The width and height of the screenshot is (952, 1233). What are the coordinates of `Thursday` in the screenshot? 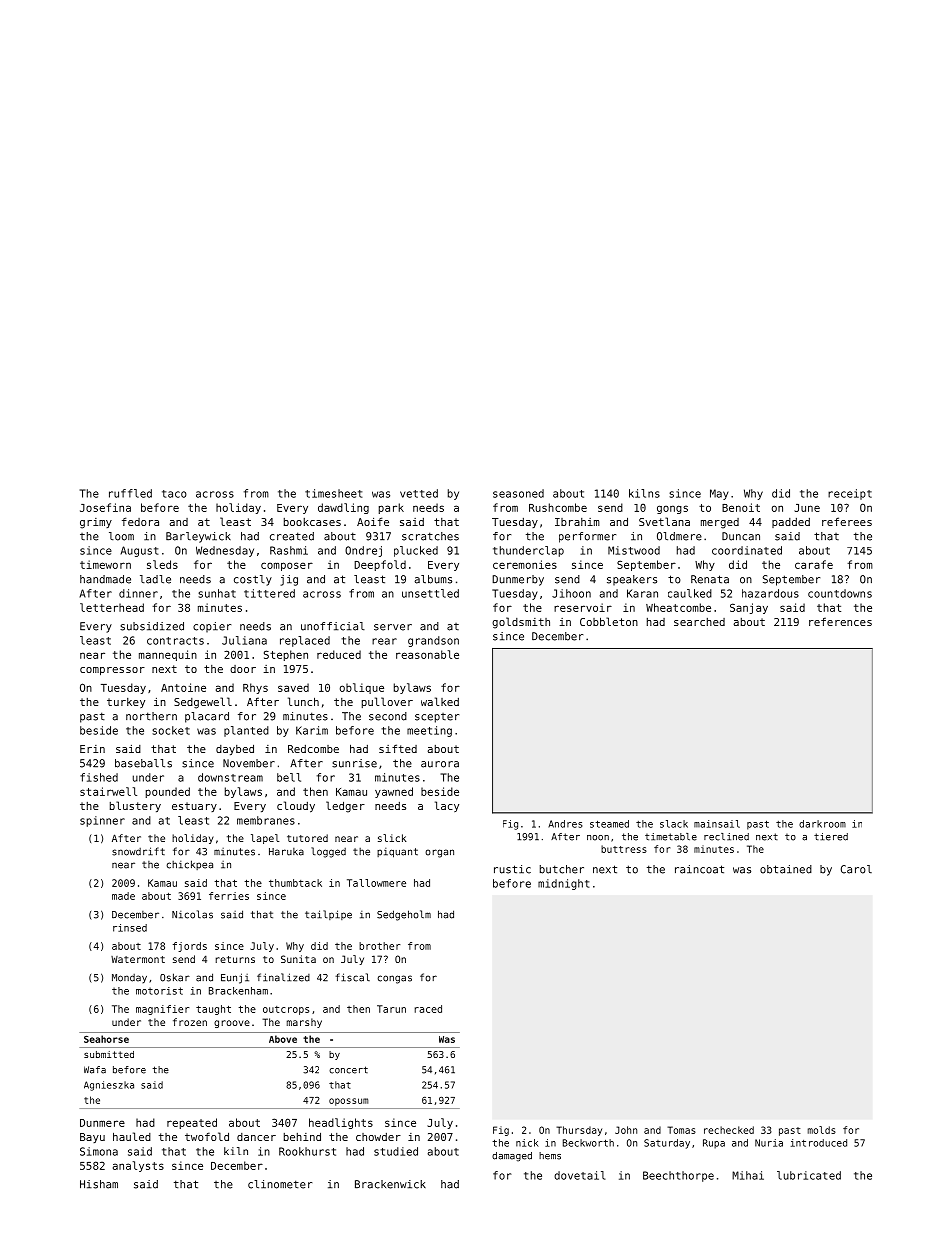 It's located at (579, 1131).
